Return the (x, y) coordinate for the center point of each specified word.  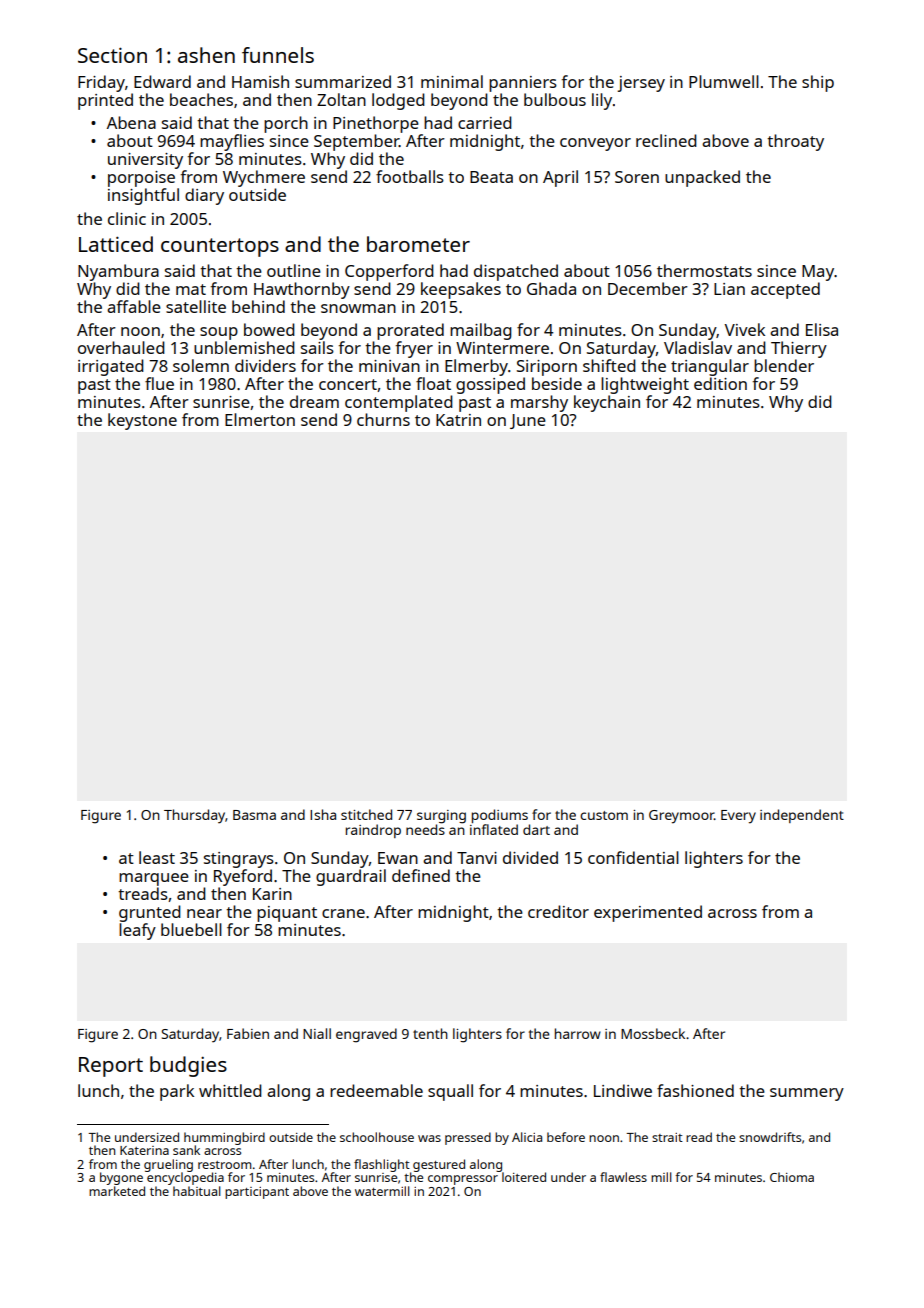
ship (818, 83)
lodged (398, 101)
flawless (623, 1177)
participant (257, 1193)
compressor (463, 1180)
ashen (206, 55)
